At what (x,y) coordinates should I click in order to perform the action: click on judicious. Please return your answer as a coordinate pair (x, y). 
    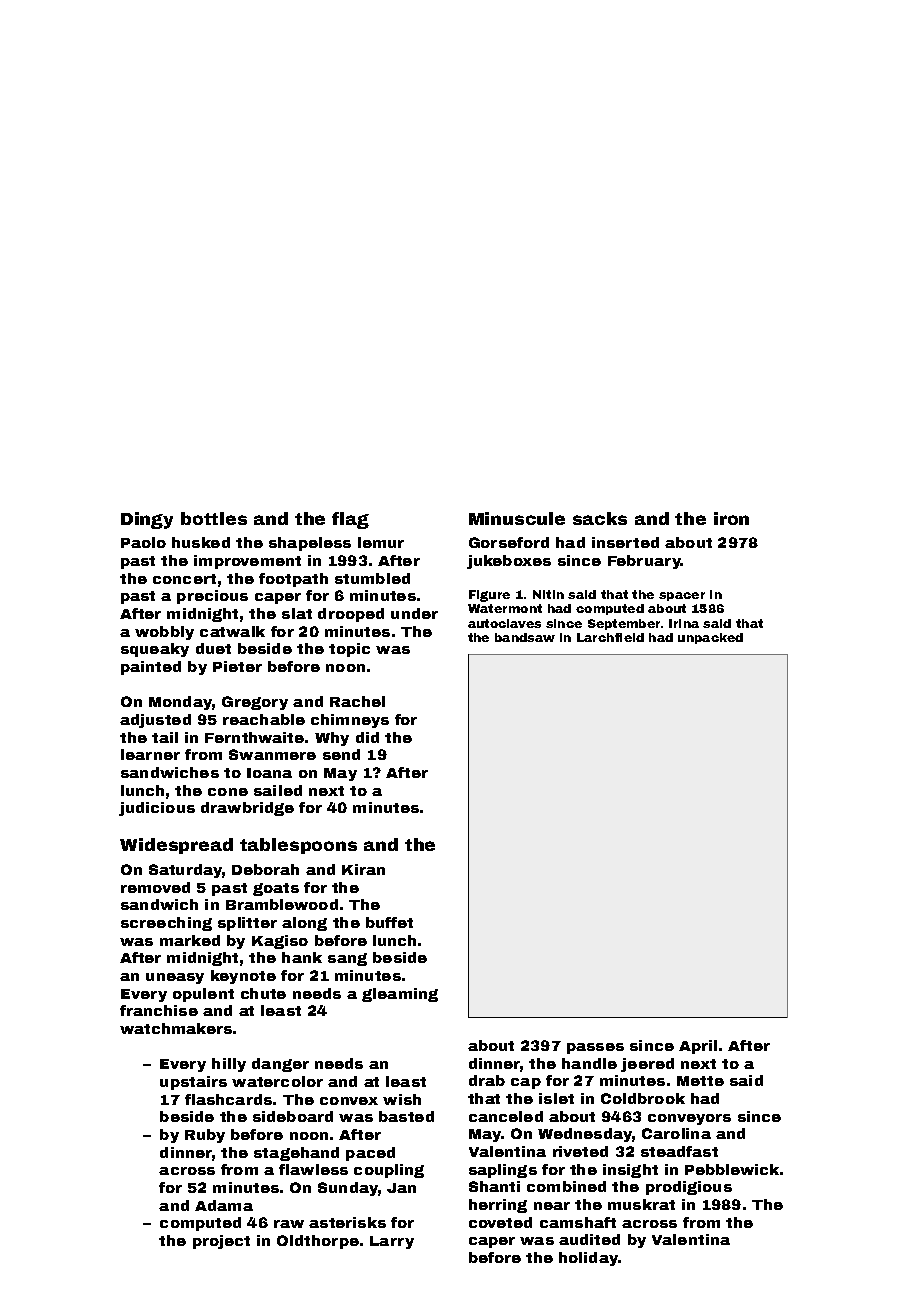
    Looking at the image, I should click on (157, 809).
